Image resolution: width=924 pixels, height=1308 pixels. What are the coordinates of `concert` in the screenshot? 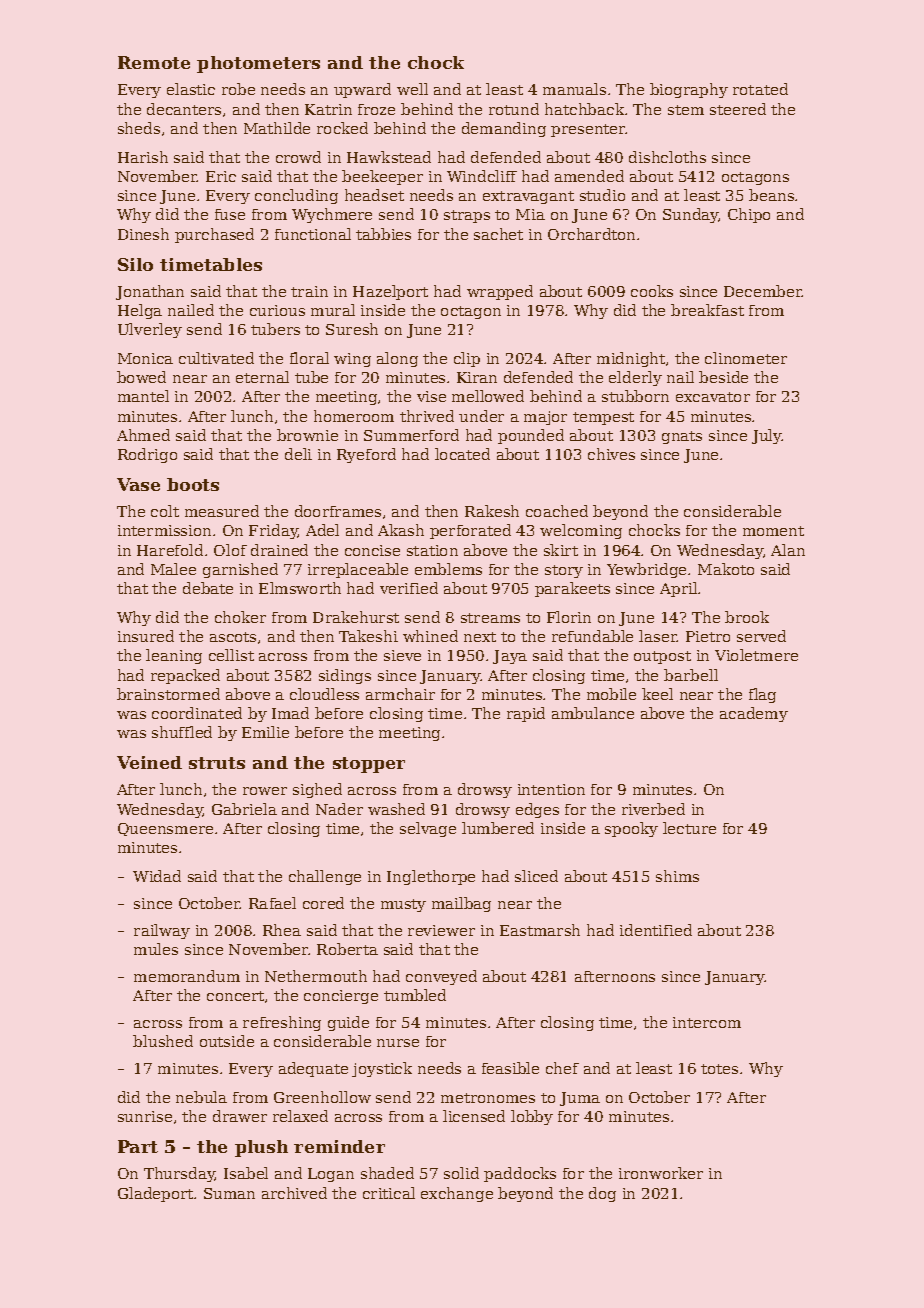 It's located at (235, 996).
